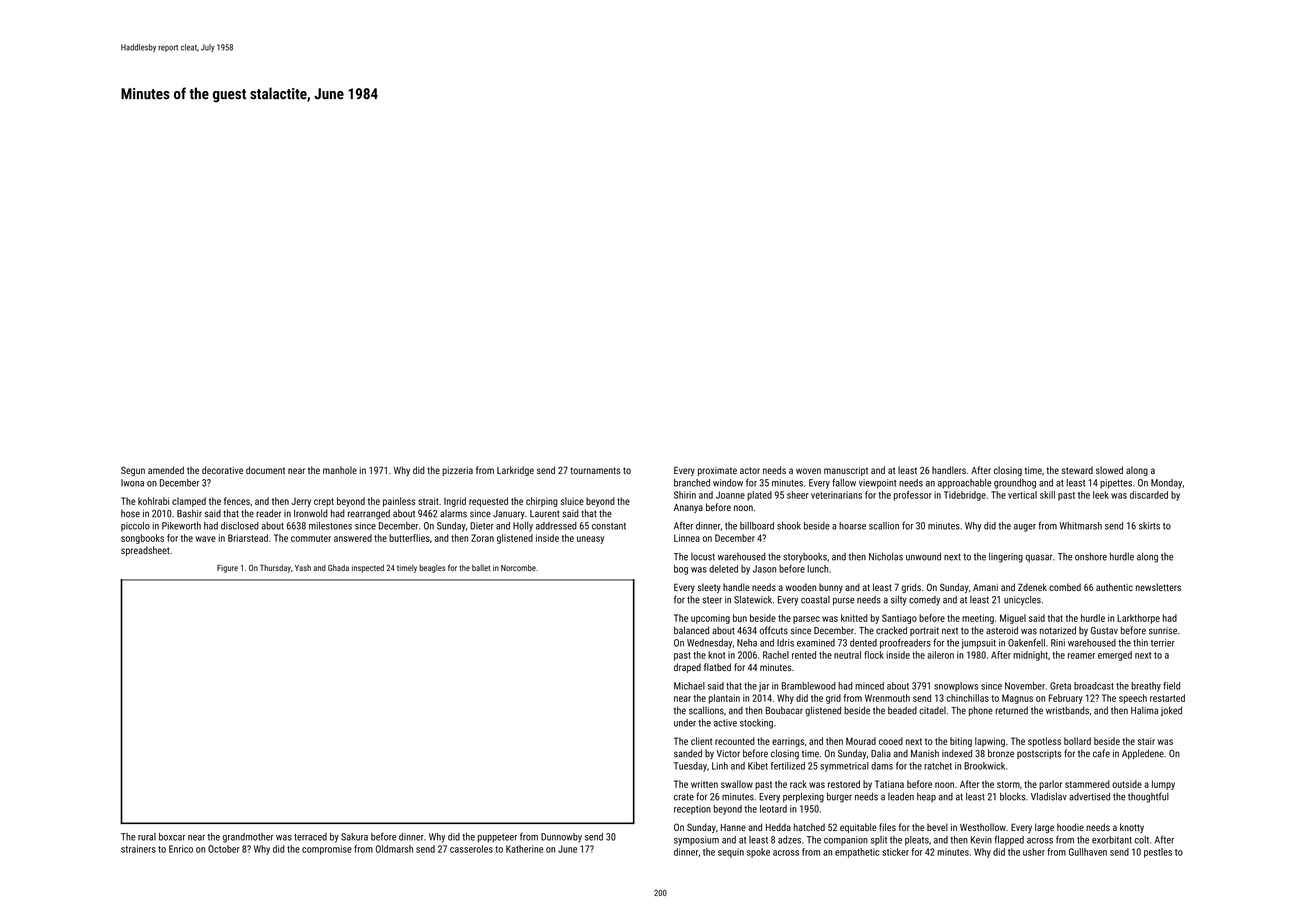 This screenshot has height=924, width=1308. What do you see at coordinates (354, 837) in the screenshot?
I see `Sakura` at bounding box center [354, 837].
